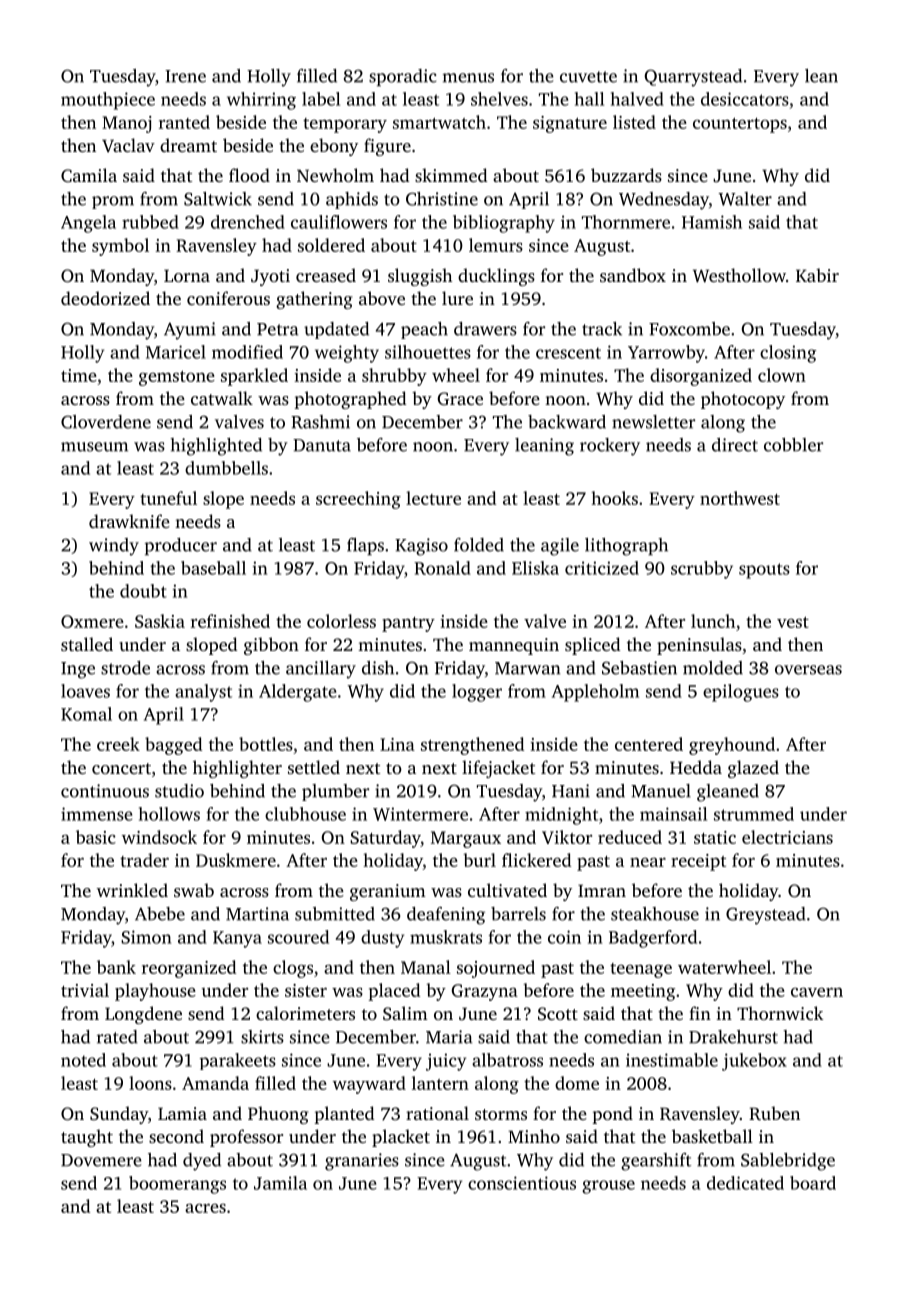  Describe the element at coordinates (634, 122) in the document. I see `listed` at that location.
